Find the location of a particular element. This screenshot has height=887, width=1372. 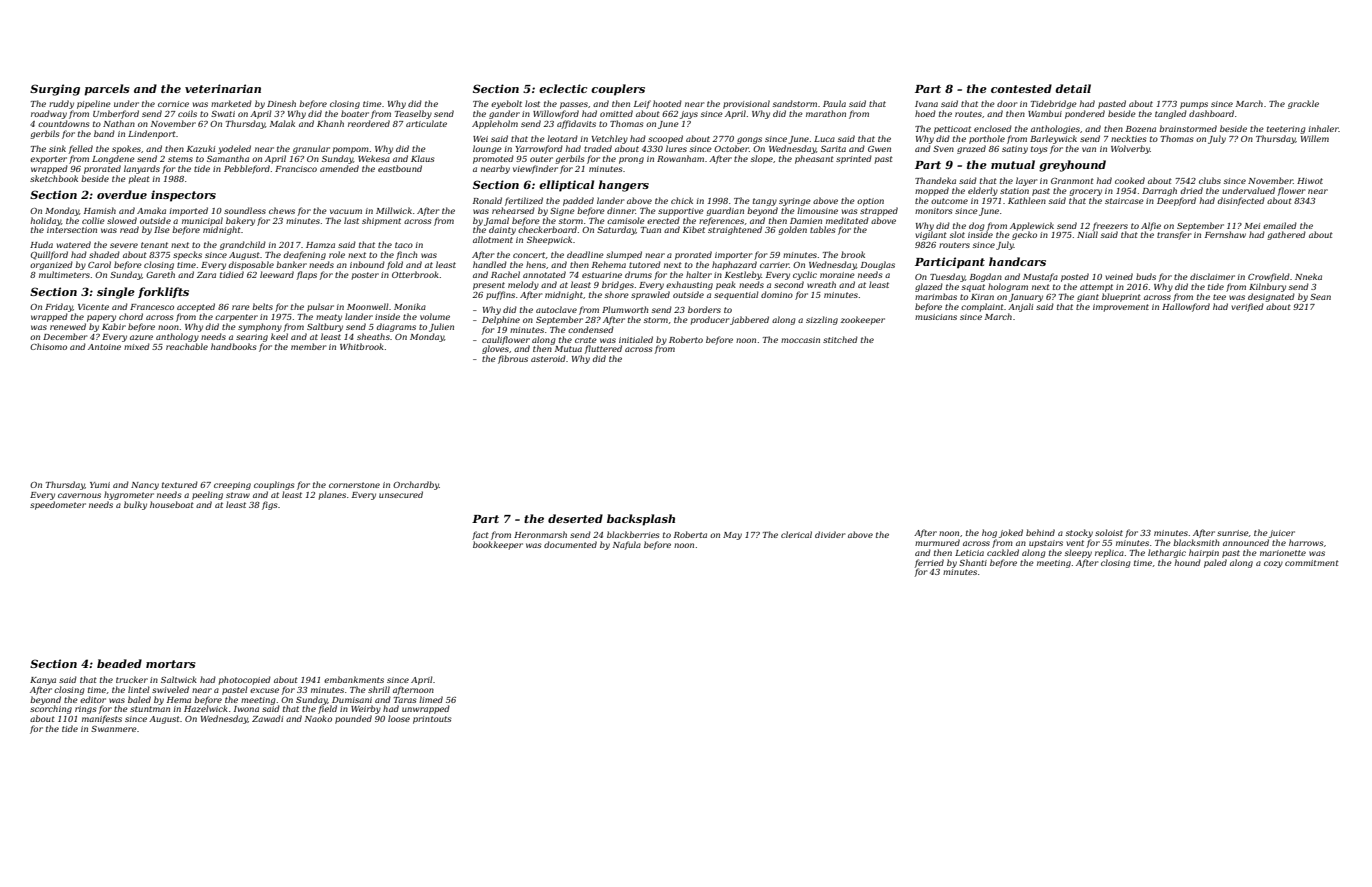

bookkeeper is located at coordinates (498, 545).
